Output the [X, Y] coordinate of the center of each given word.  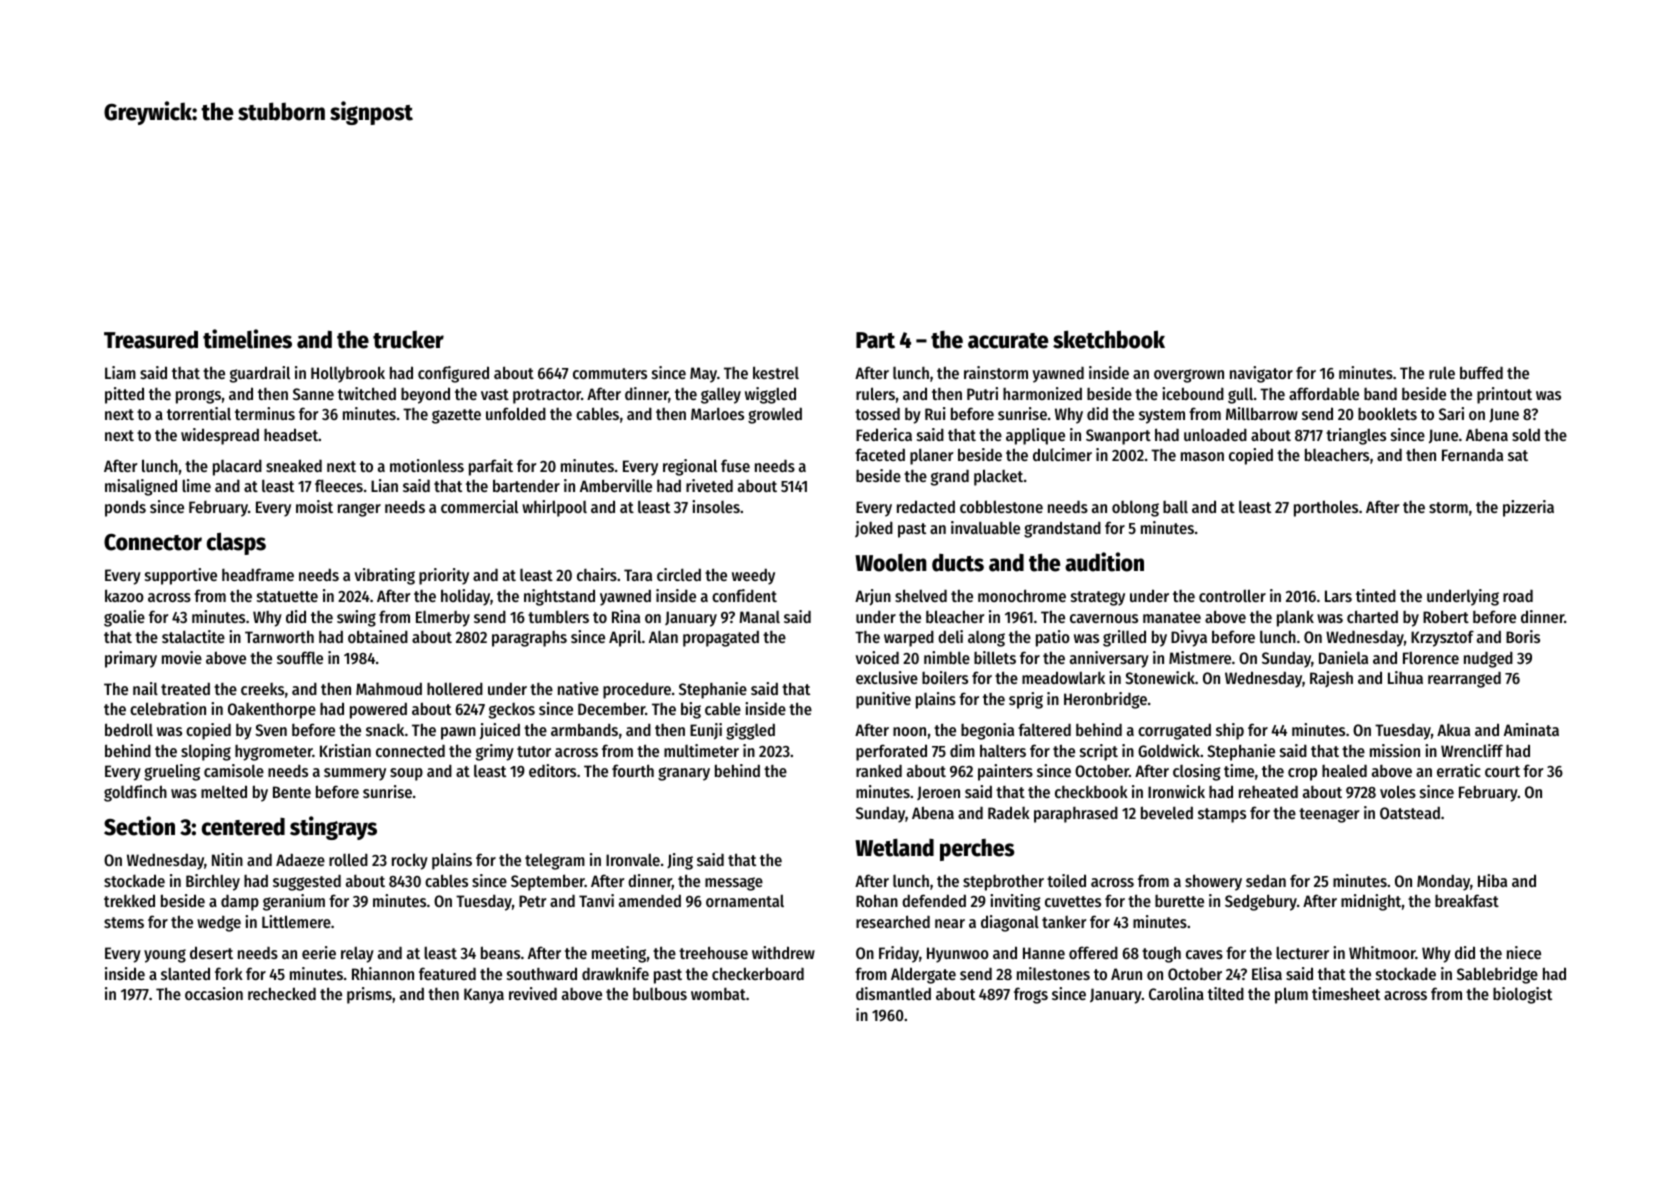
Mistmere [1200, 657]
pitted [124, 395]
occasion [214, 993]
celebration [168, 708]
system [1162, 416]
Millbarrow [1262, 413]
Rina [626, 616]
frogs [1031, 995]
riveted [709, 485]
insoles [716, 506]
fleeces [339, 485]
